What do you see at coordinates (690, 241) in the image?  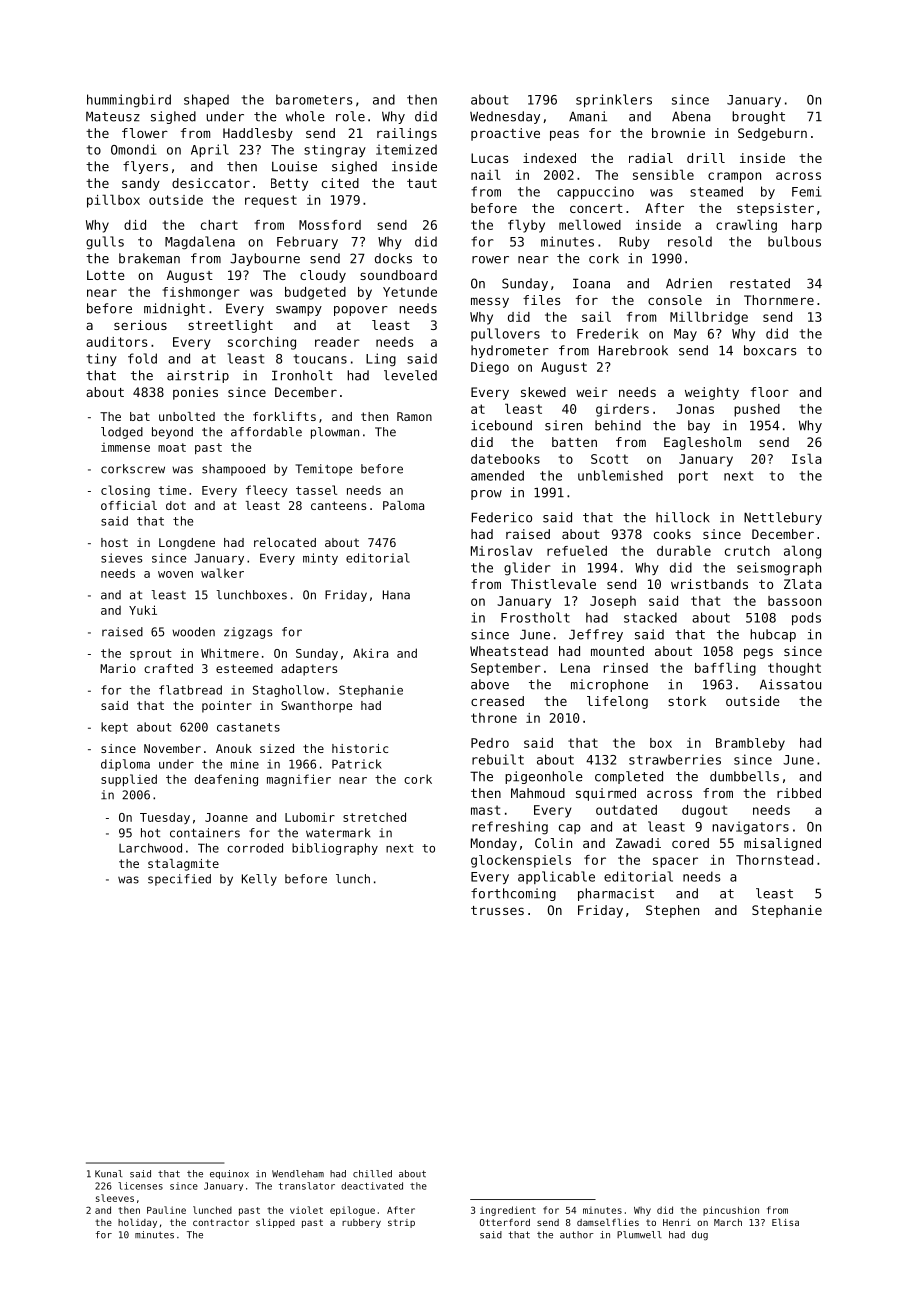 I see `resold` at bounding box center [690, 241].
